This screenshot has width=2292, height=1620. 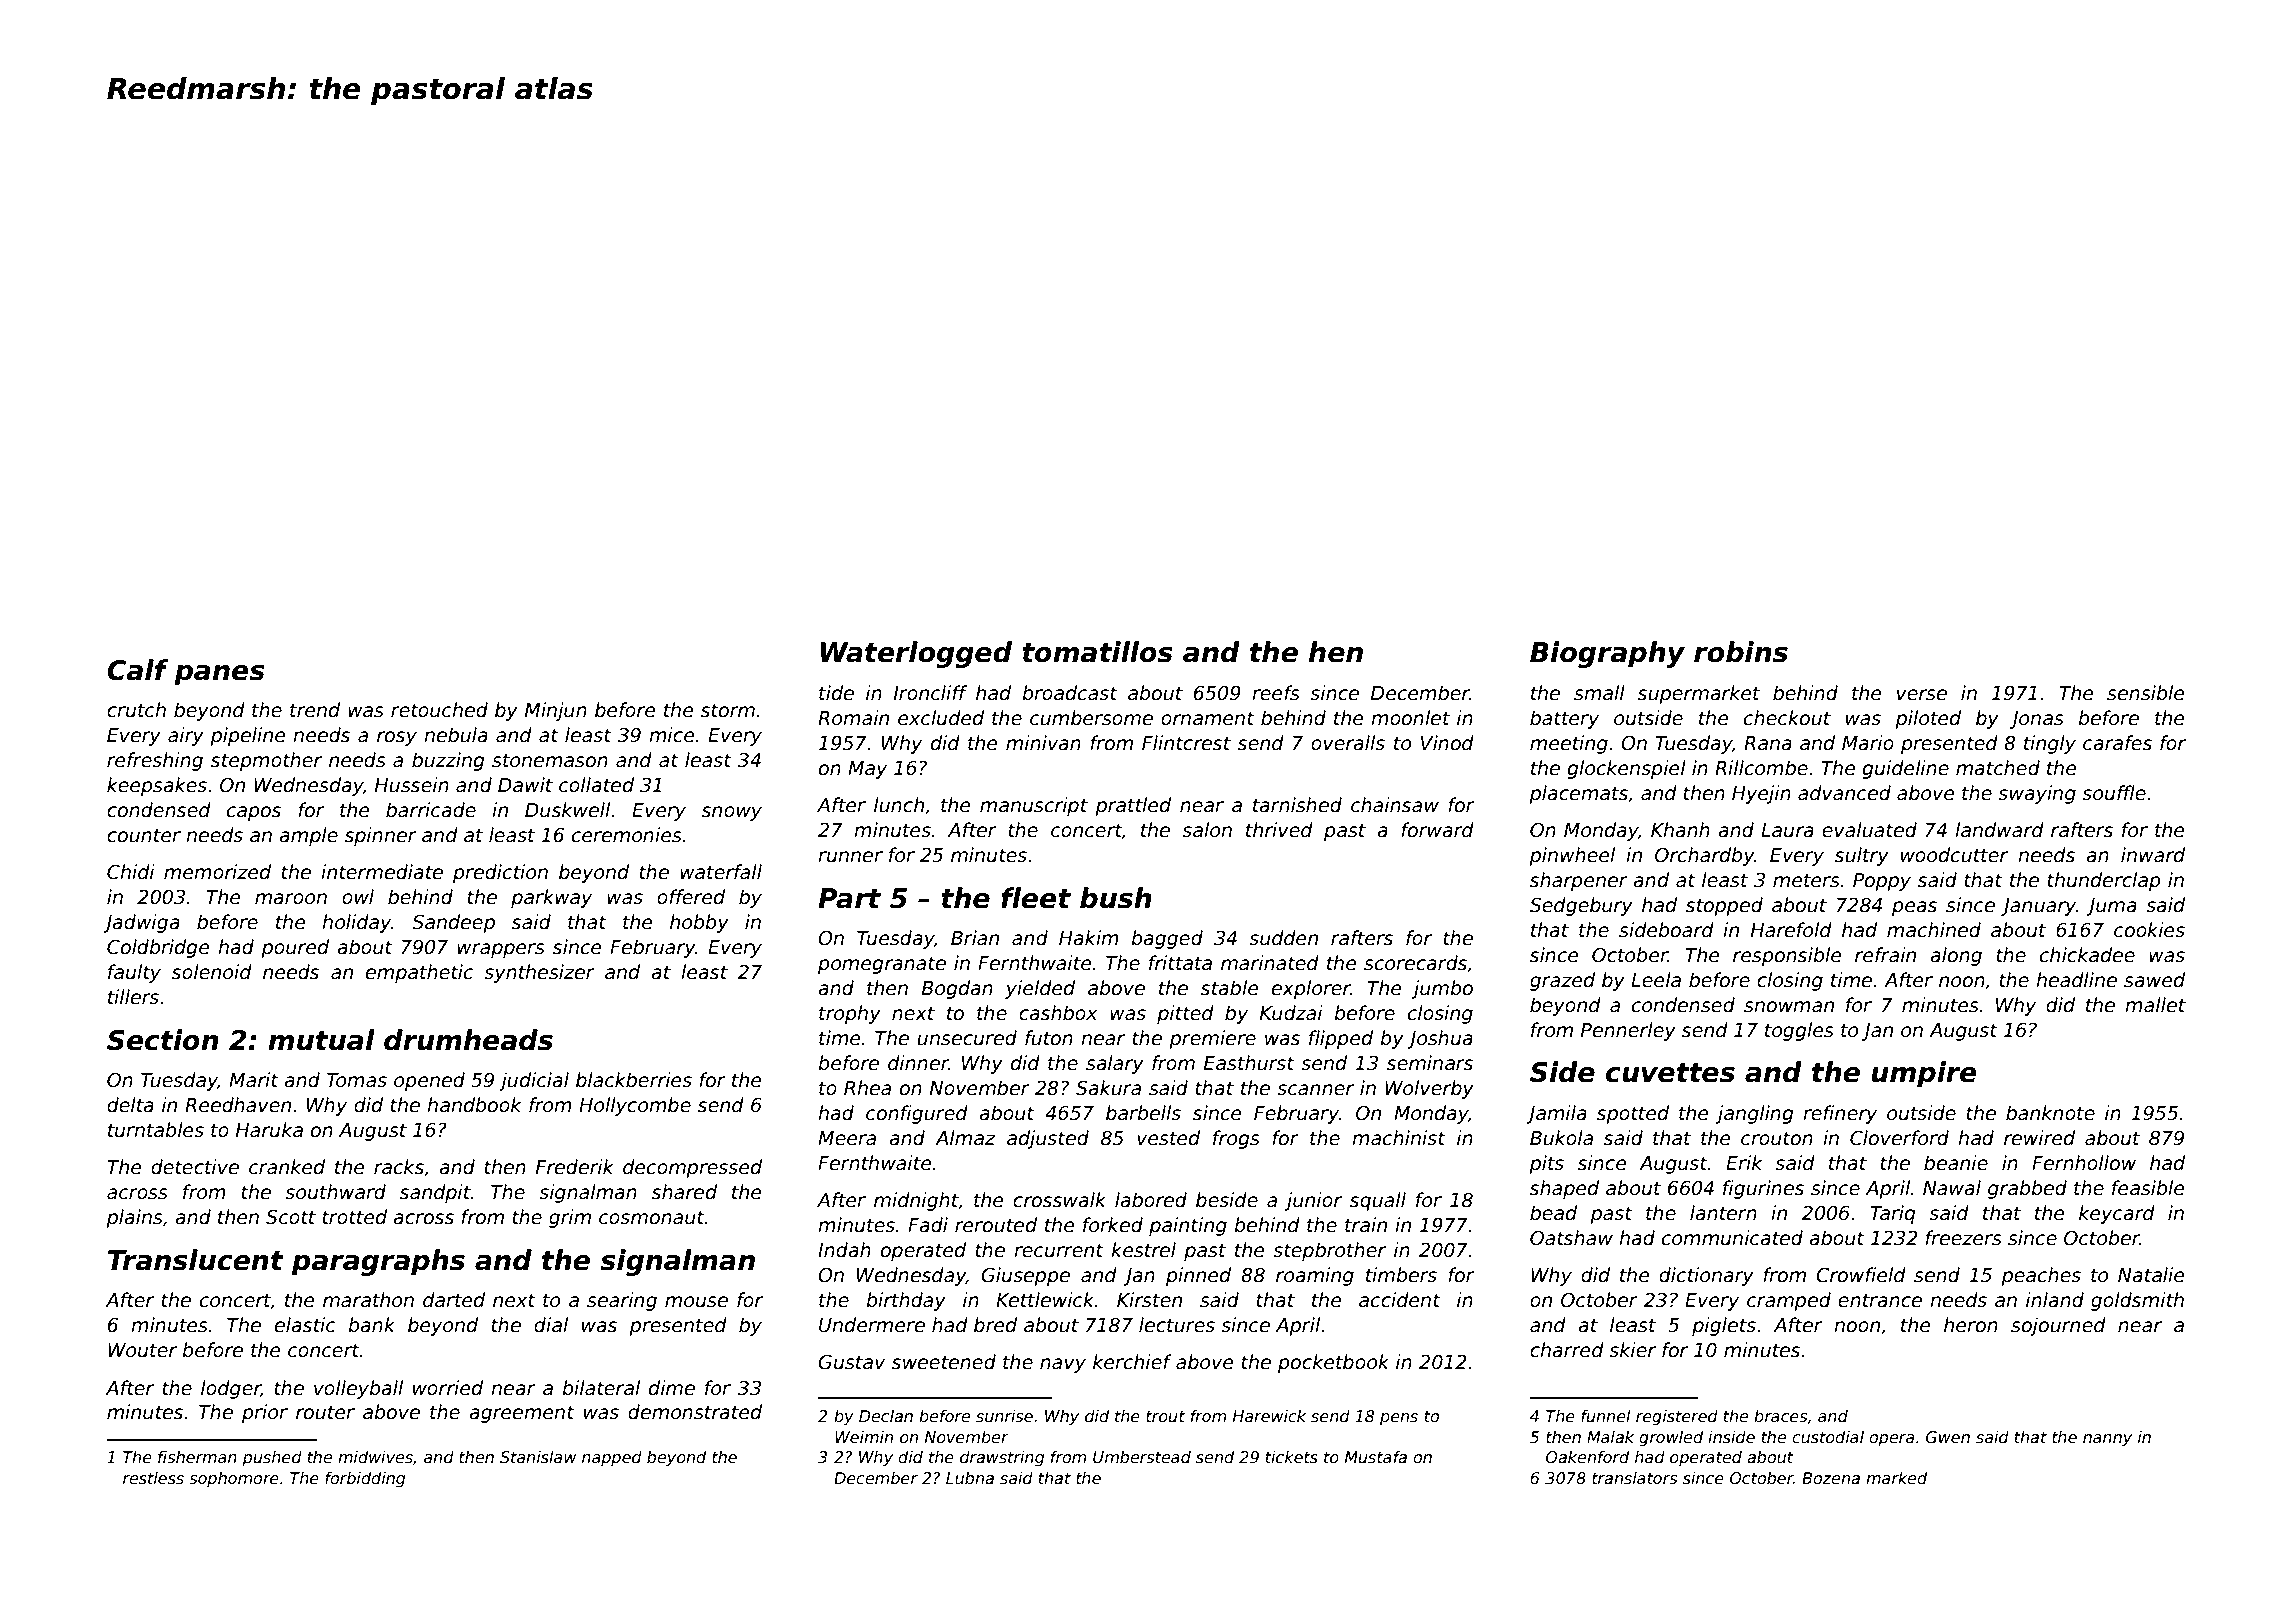 What do you see at coordinates (1723, 1213) in the screenshot?
I see `lantern` at bounding box center [1723, 1213].
